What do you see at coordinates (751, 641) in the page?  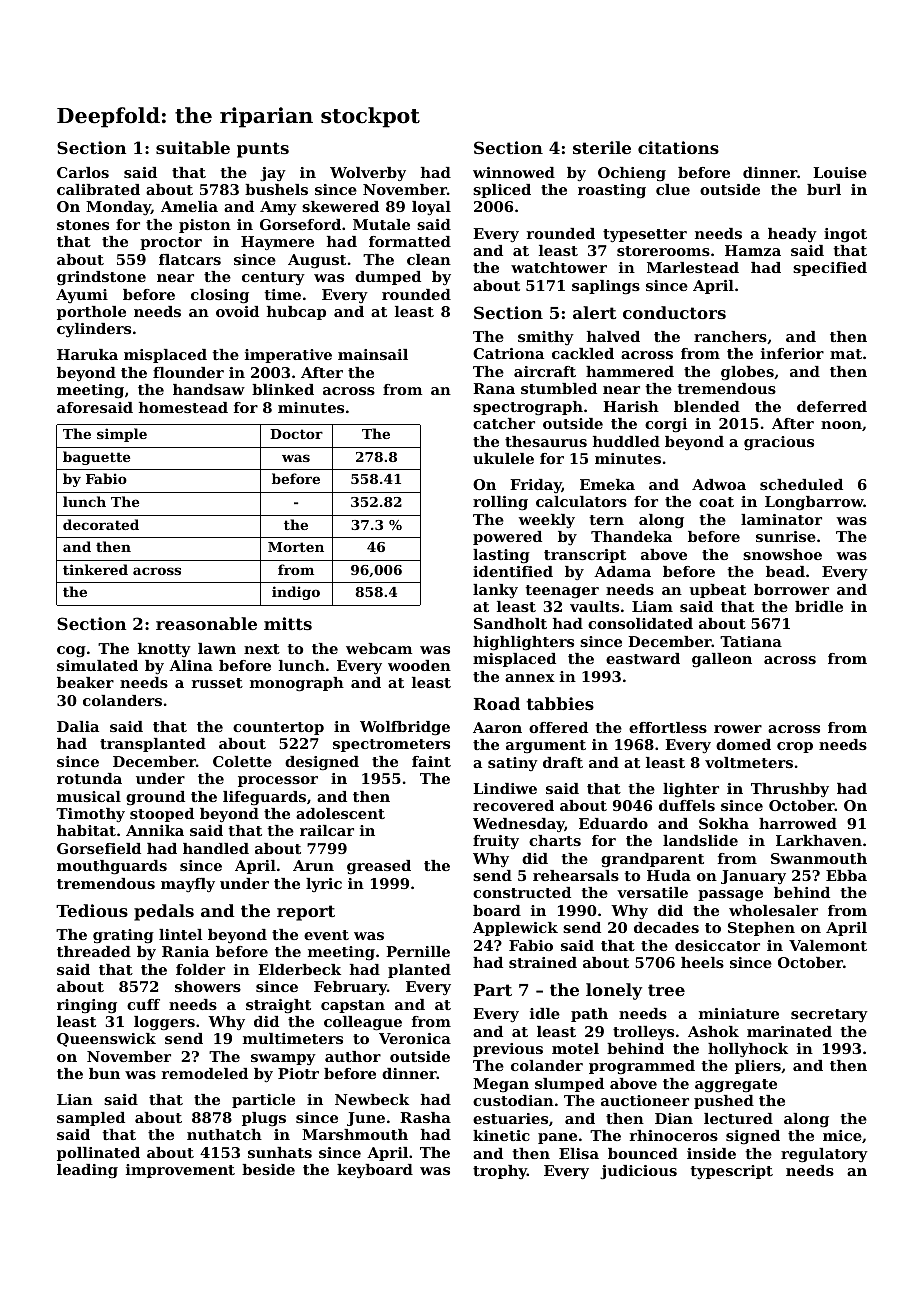 I see `Tatiana` at bounding box center [751, 641].
